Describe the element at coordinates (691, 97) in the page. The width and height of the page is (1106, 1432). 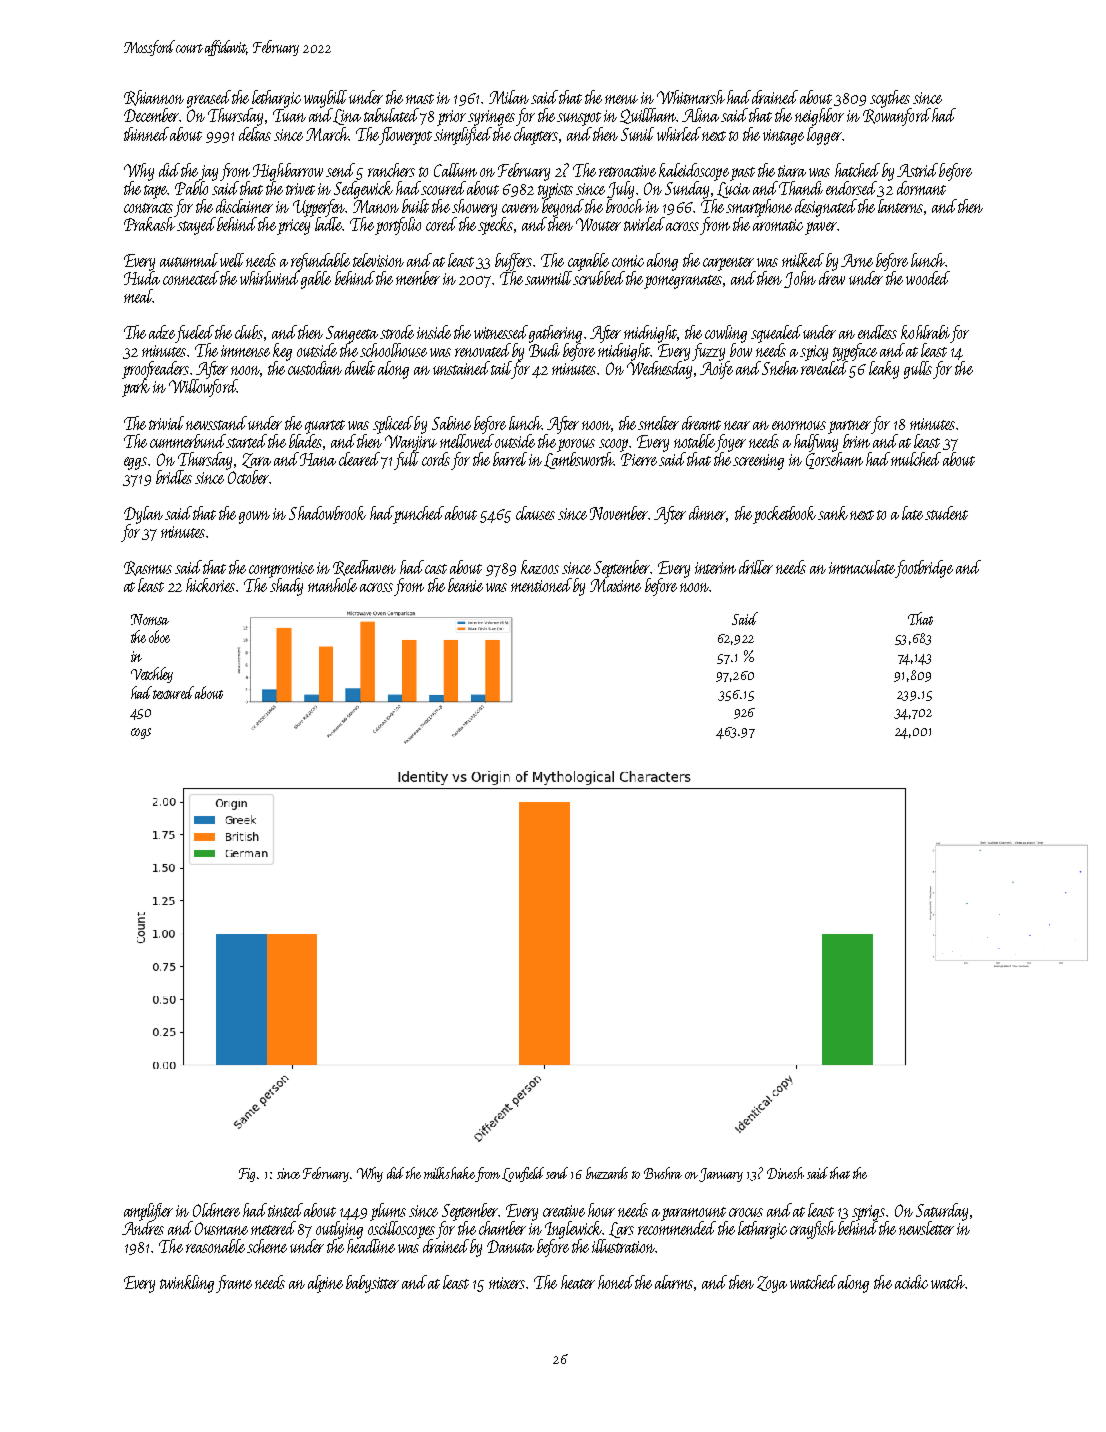
I see `Whitmarsh` at that location.
